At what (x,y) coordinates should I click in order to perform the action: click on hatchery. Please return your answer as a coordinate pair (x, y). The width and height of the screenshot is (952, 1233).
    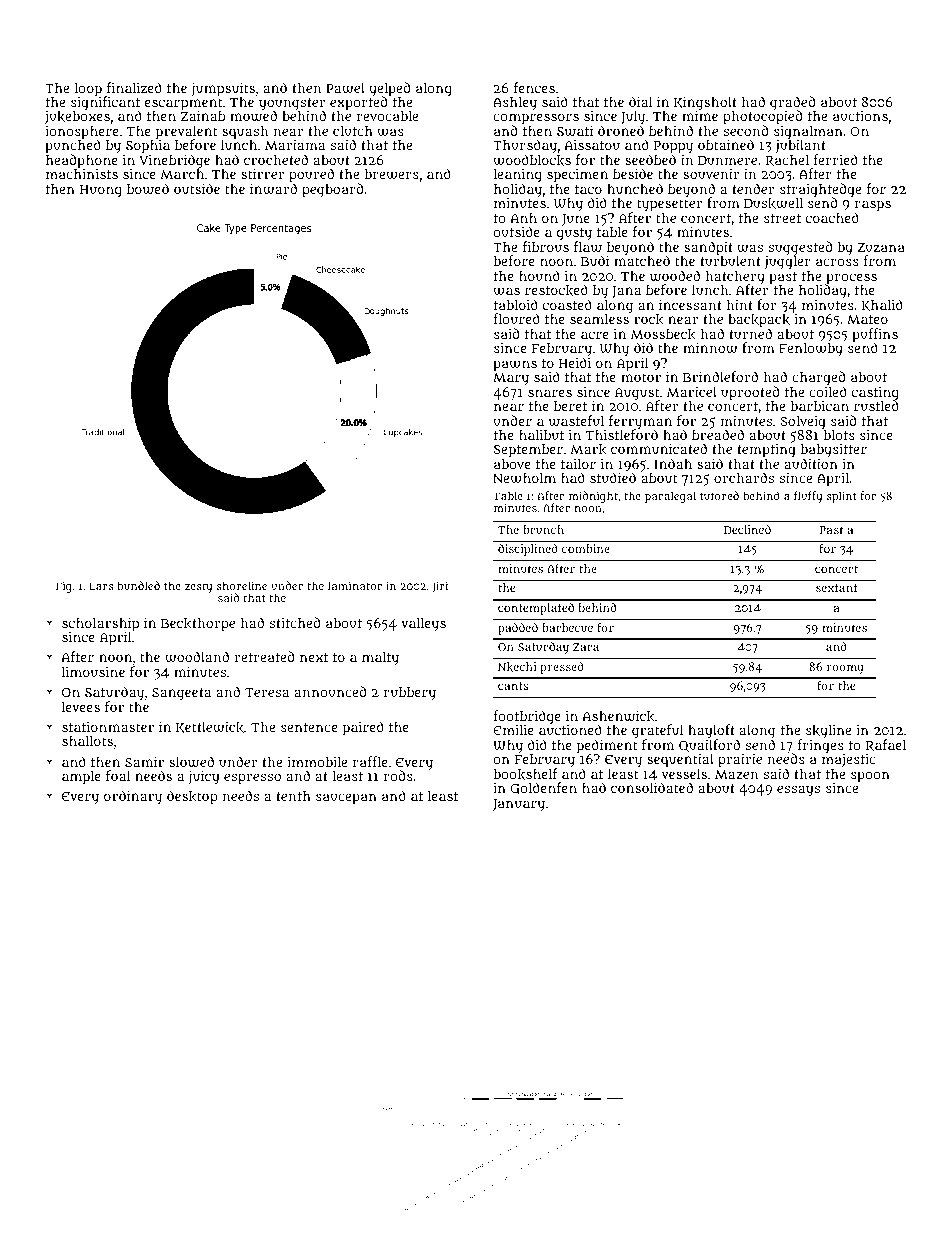
    Looking at the image, I should click on (735, 278).
